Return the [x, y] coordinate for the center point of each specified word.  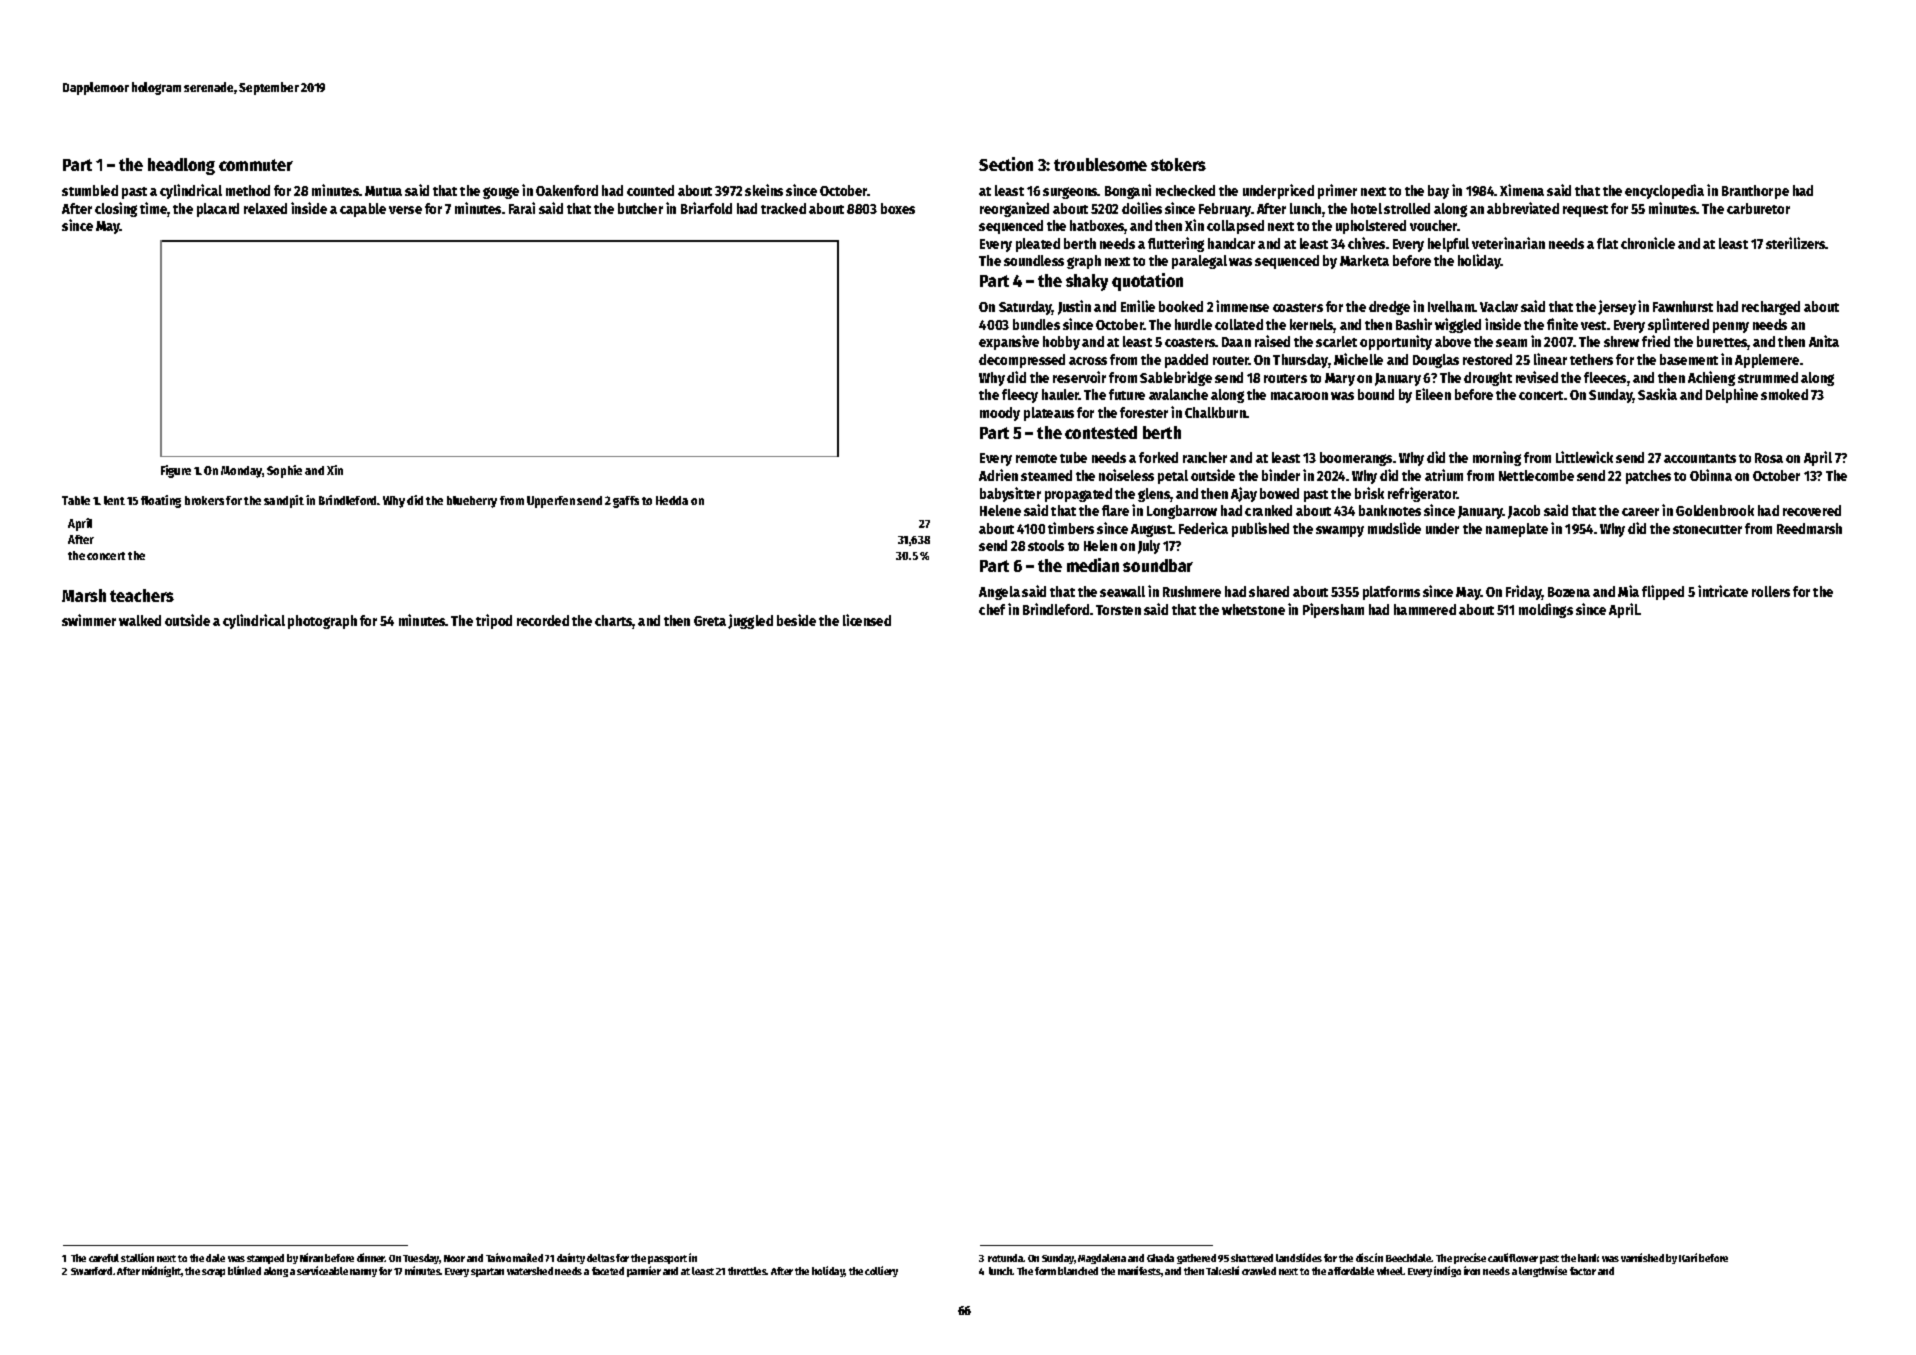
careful [104, 1258]
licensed [867, 620]
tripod [494, 621]
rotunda [1006, 1258]
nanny [363, 1273]
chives [1366, 243]
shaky [1087, 282]
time [154, 209]
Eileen [1433, 394]
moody [1000, 414]
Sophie [284, 471]
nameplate [1517, 530]
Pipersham [1333, 610]
